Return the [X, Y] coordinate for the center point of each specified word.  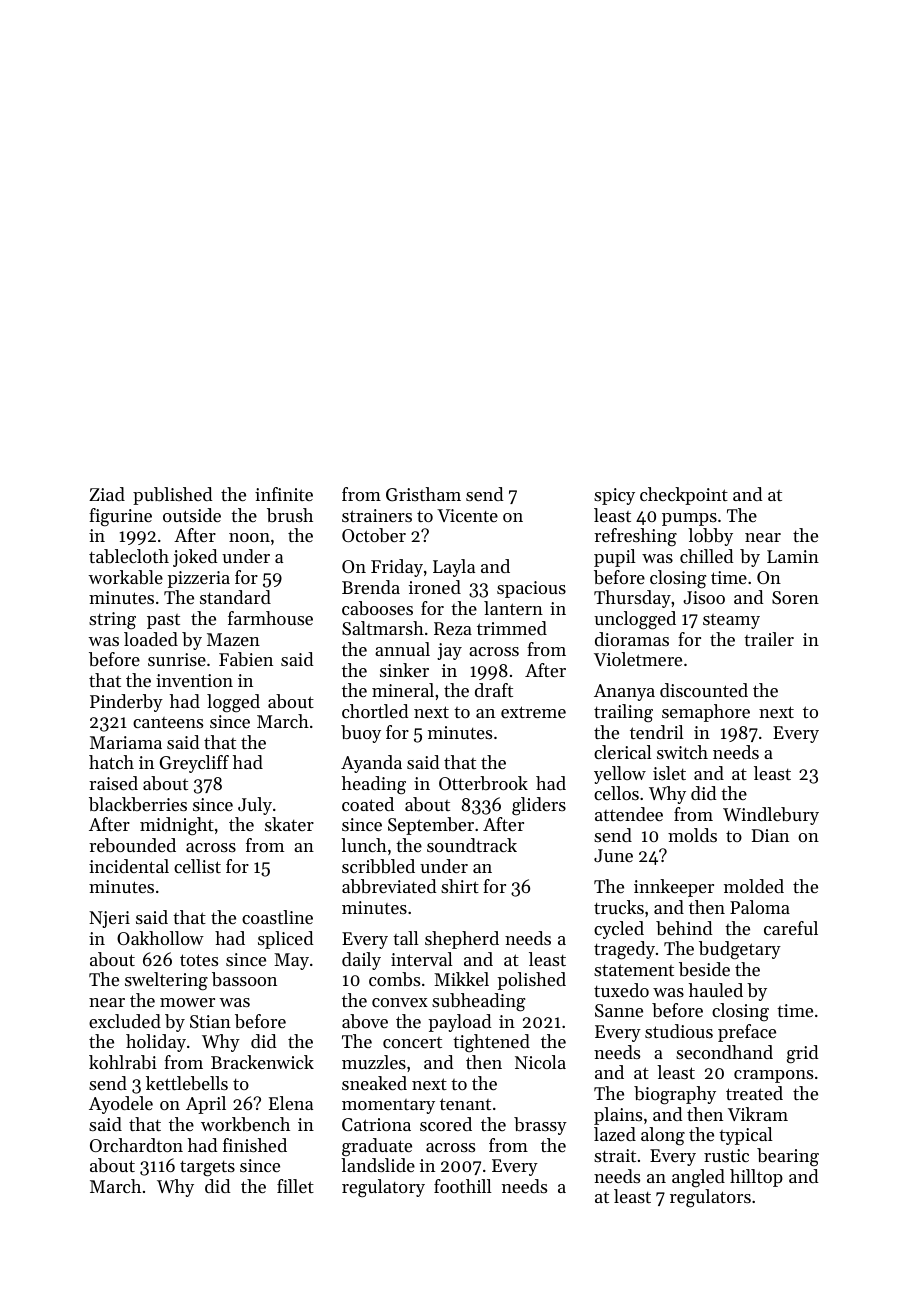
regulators [710, 1198]
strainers [377, 515]
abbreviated [389, 886]
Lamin [793, 556]
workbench [245, 1124]
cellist [197, 866]
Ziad [107, 494]
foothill [463, 1186]
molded [754, 886]
